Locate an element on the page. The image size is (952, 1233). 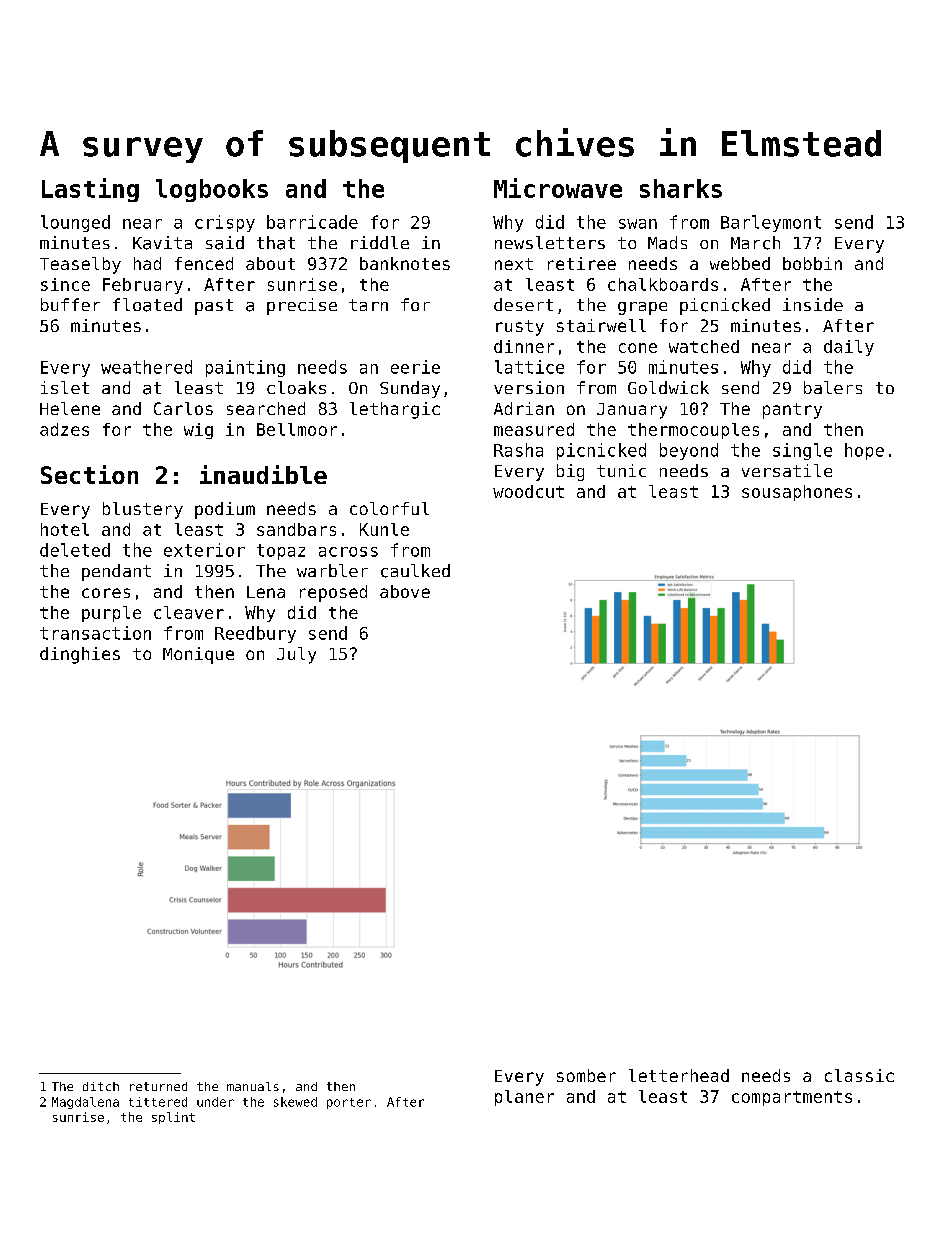
sousaphones is located at coordinates (797, 493).
